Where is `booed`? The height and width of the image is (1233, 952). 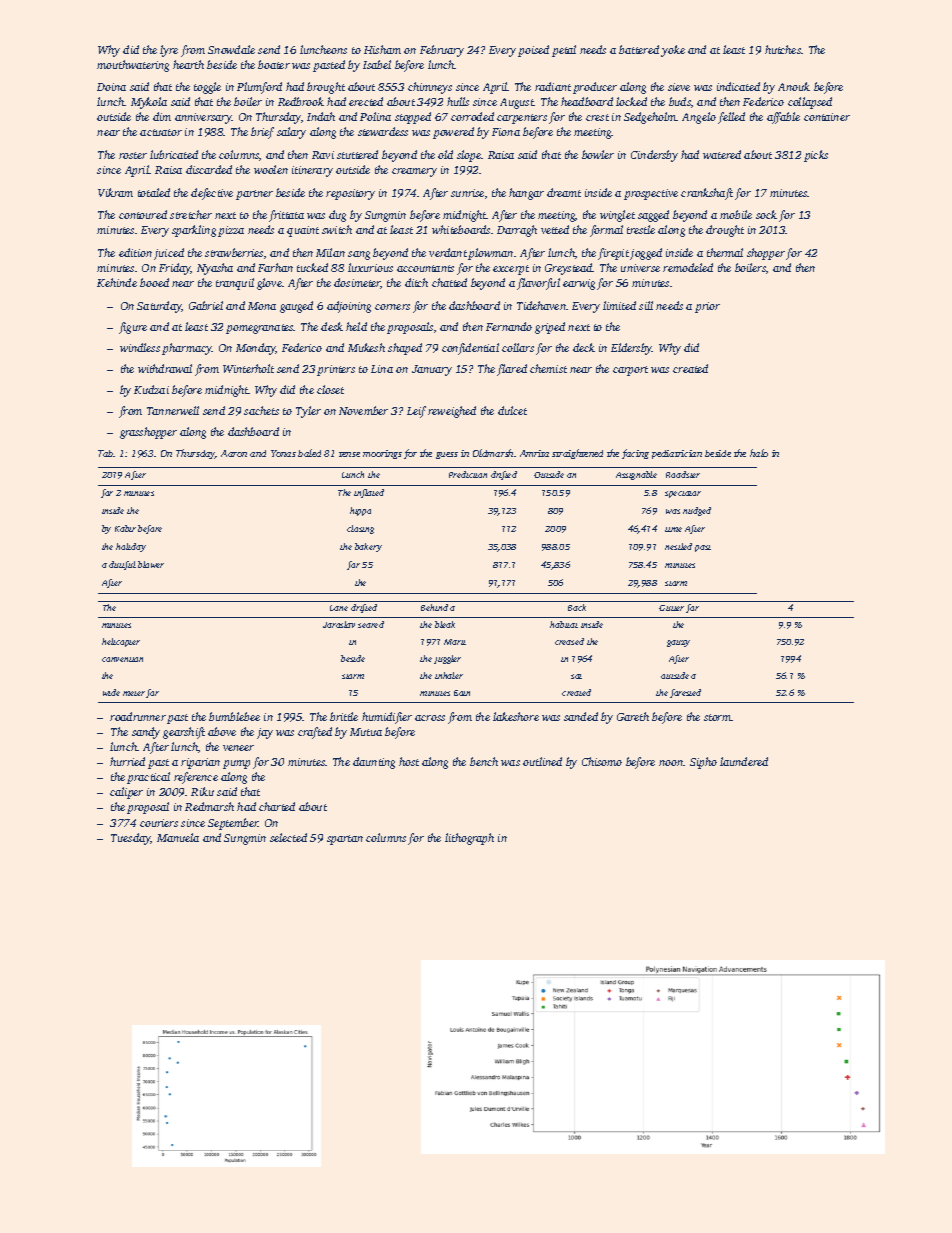
booed is located at coordinates (154, 282).
